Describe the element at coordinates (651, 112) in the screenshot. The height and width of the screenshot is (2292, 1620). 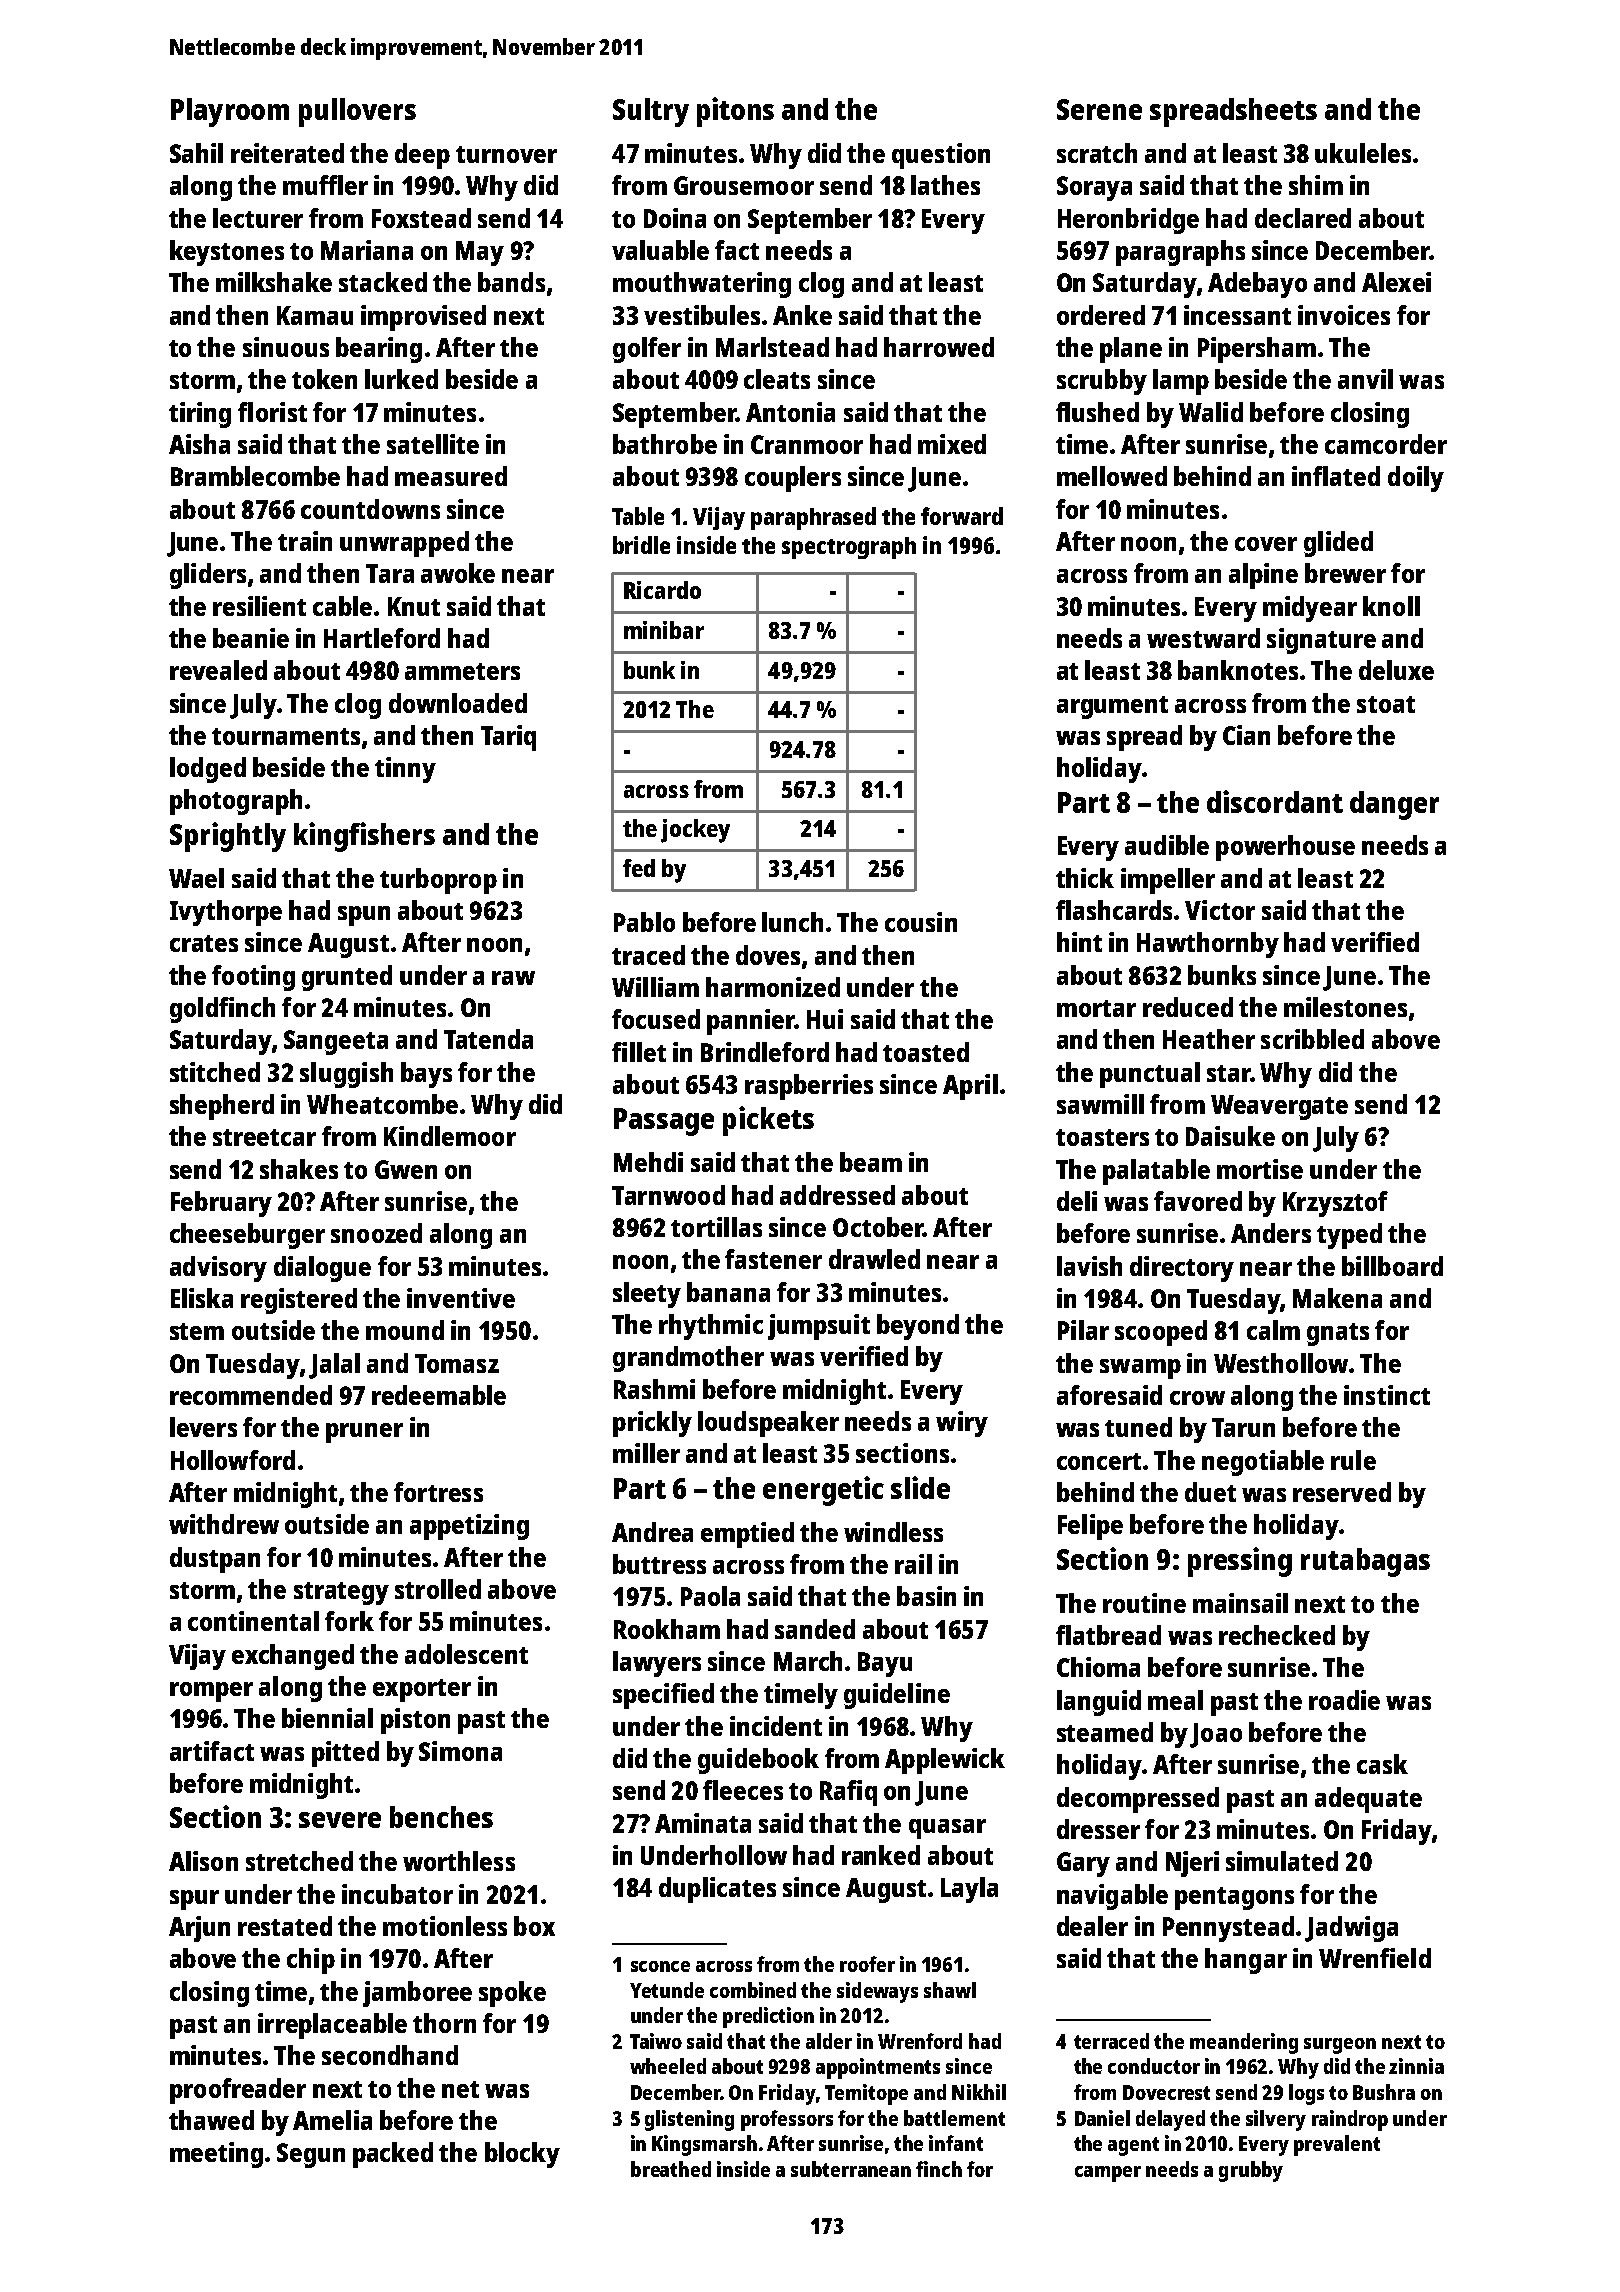
I see `Sultry` at that location.
